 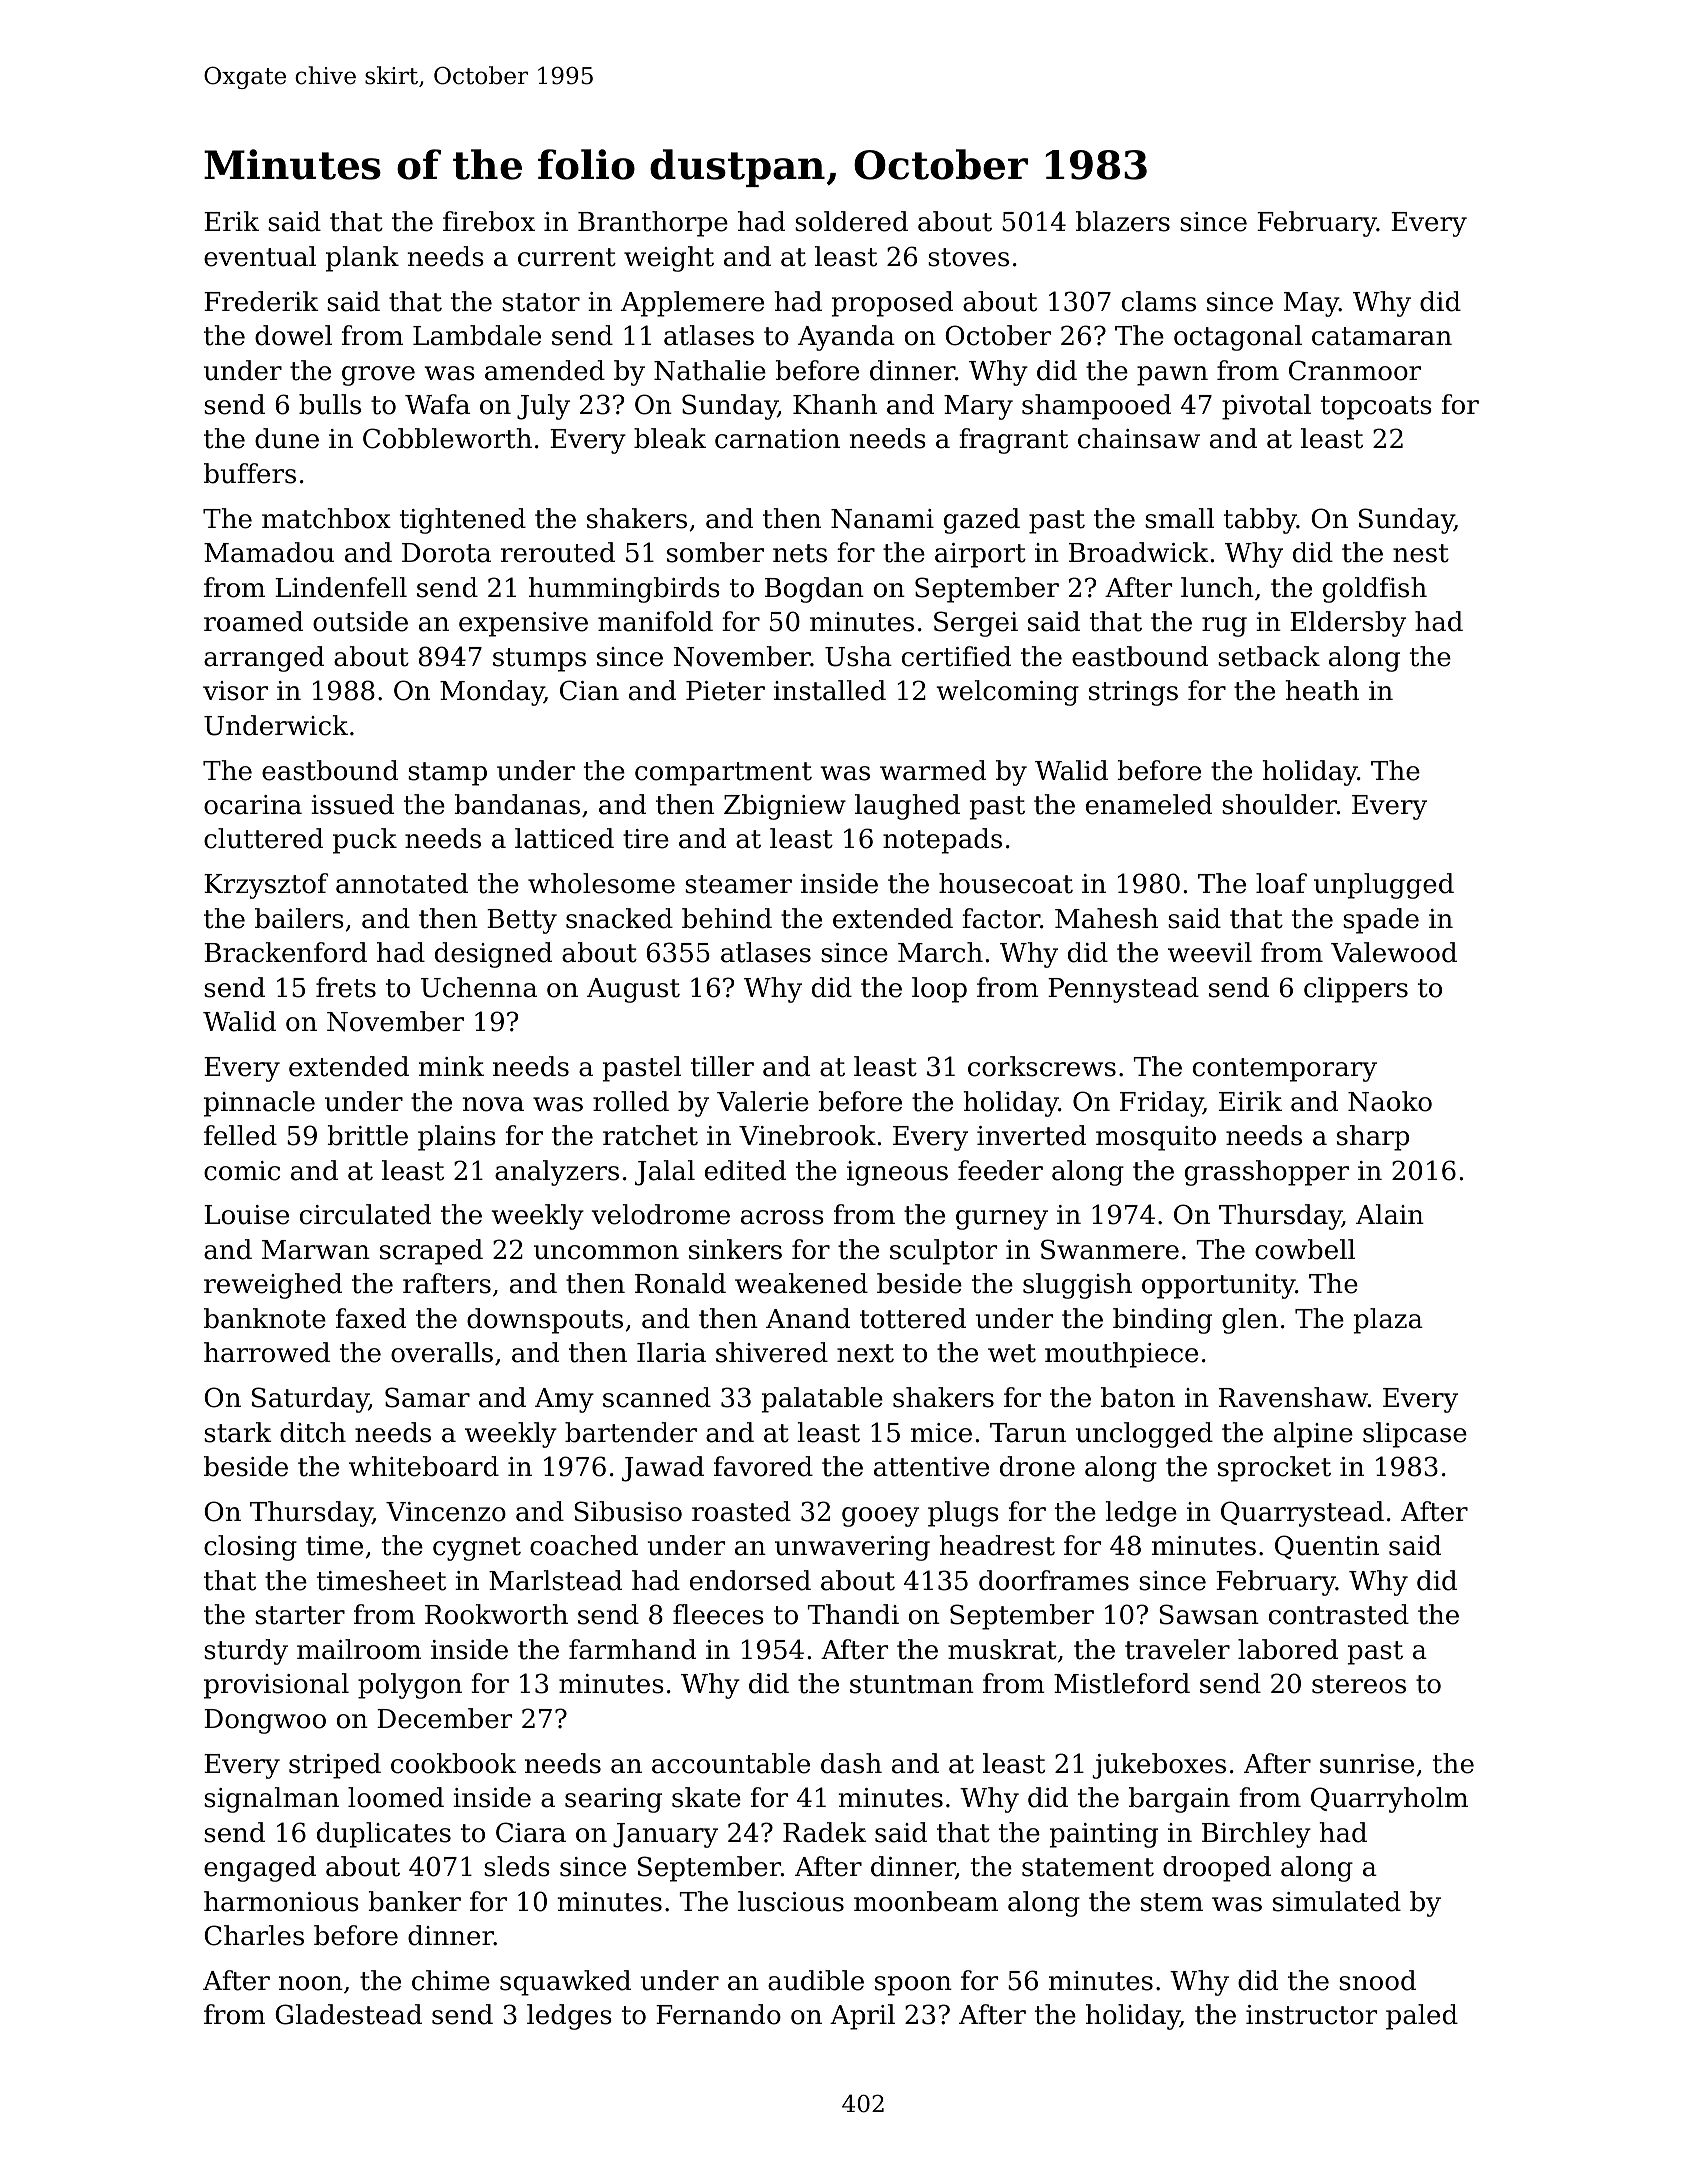 What do you see at coordinates (1311, 304) in the image?
I see `May` at bounding box center [1311, 304].
